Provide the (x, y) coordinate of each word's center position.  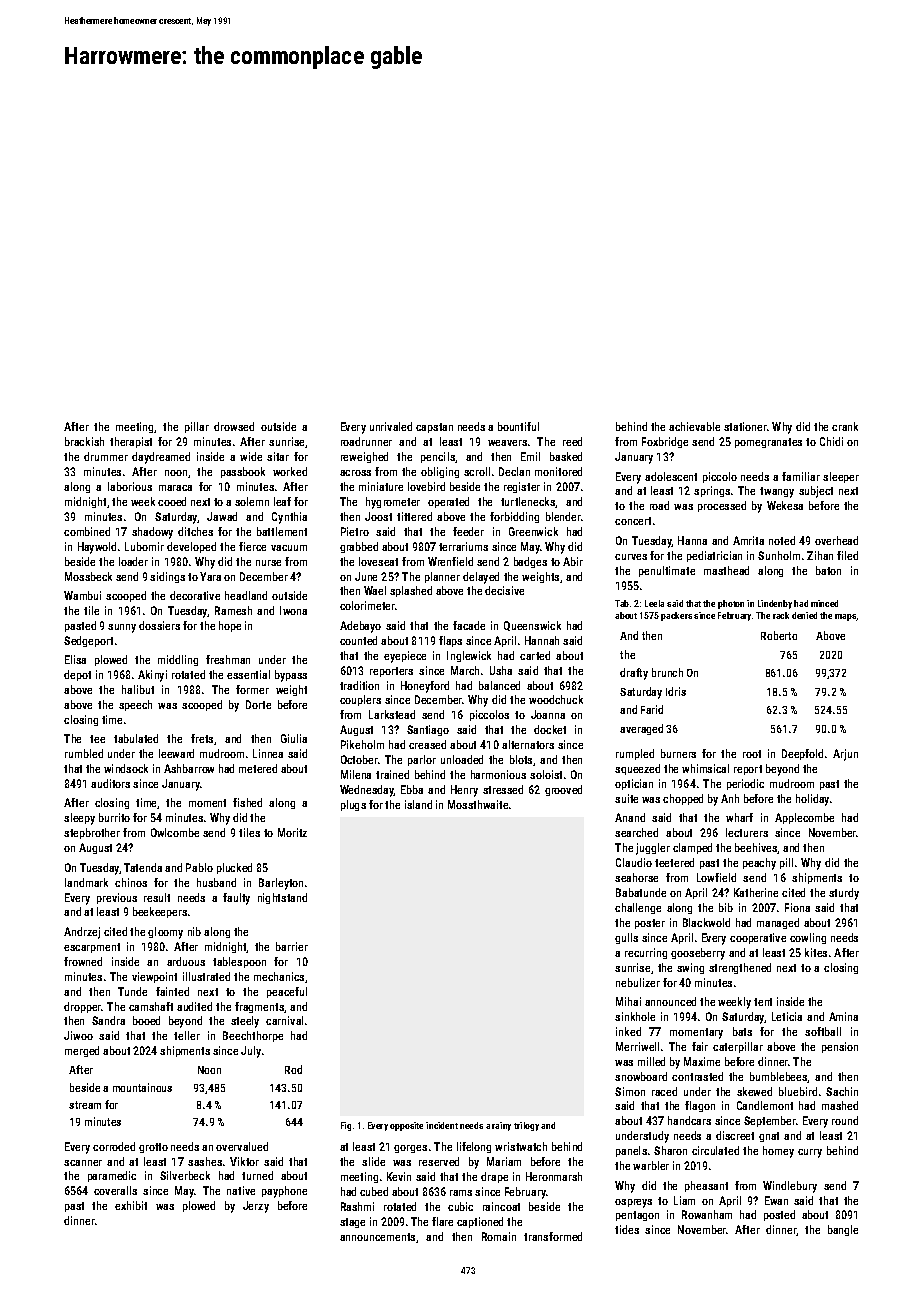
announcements (377, 1237)
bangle (843, 1230)
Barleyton (281, 884)
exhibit (131, 1205)
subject (816, 492)
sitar (278, 456)
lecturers (747, 832)
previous (117, 898)
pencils (438, 457)
